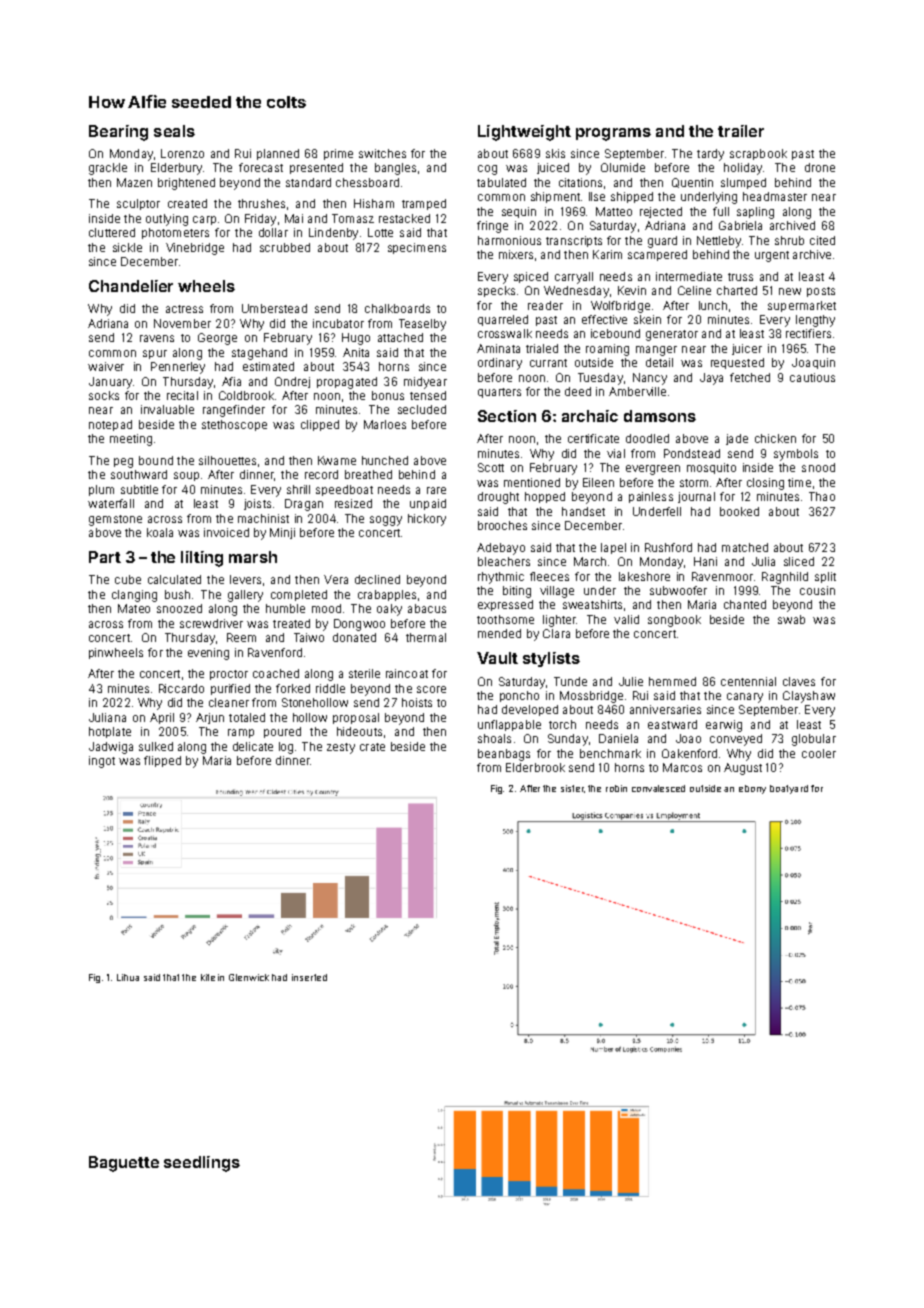 This page has height=1308, width=924. Describe the element at coordinates (249, 977) in the page. I see `Glenwick` at that location.
